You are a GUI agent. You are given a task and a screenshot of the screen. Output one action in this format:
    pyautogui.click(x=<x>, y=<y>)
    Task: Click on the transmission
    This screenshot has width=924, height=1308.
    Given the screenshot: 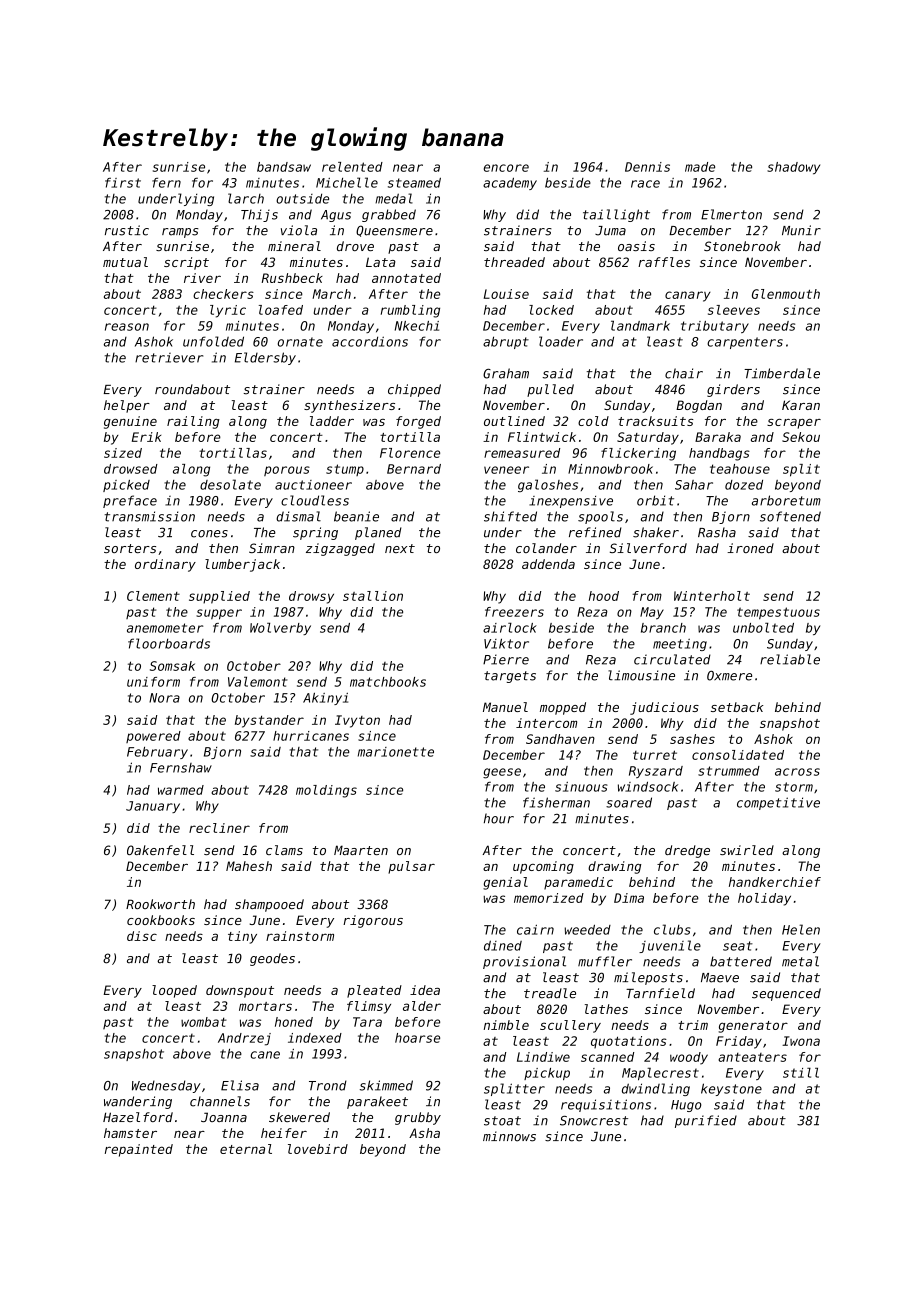 What is the action you would take?
    pyautogui.click(x=149, y=516)
